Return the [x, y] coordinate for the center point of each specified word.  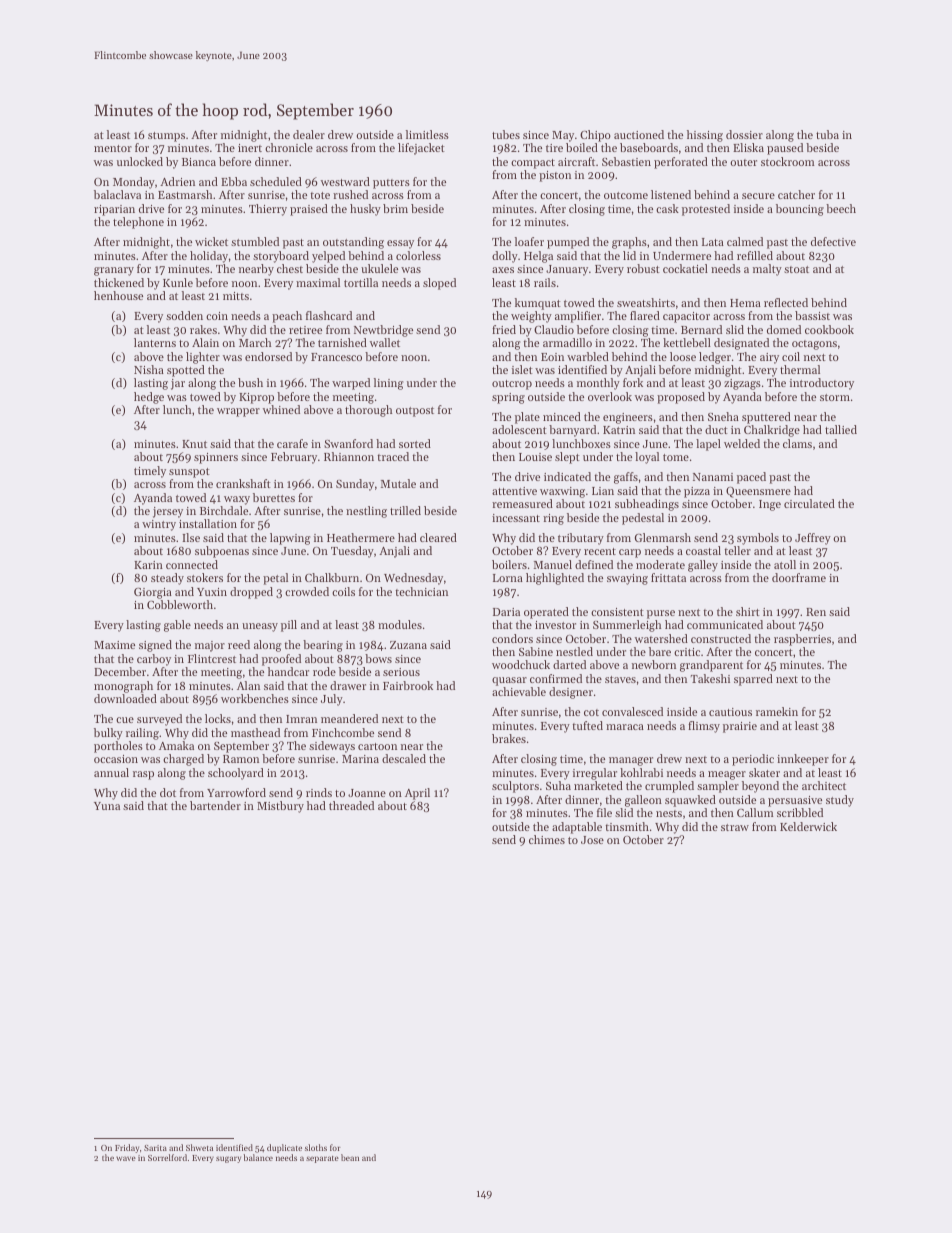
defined [594, 564]
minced [562, 416]
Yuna [107, 806]
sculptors [515, 787]
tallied [841, 429]
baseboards [649, 147]
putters [391, 184]
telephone [138, 223]
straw [735, 827]
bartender [215, 805]
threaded [351, 805]
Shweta [199, 1147]
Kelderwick [808, 826]
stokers [205, 577]
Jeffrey [813, 539]
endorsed [268, 356]
